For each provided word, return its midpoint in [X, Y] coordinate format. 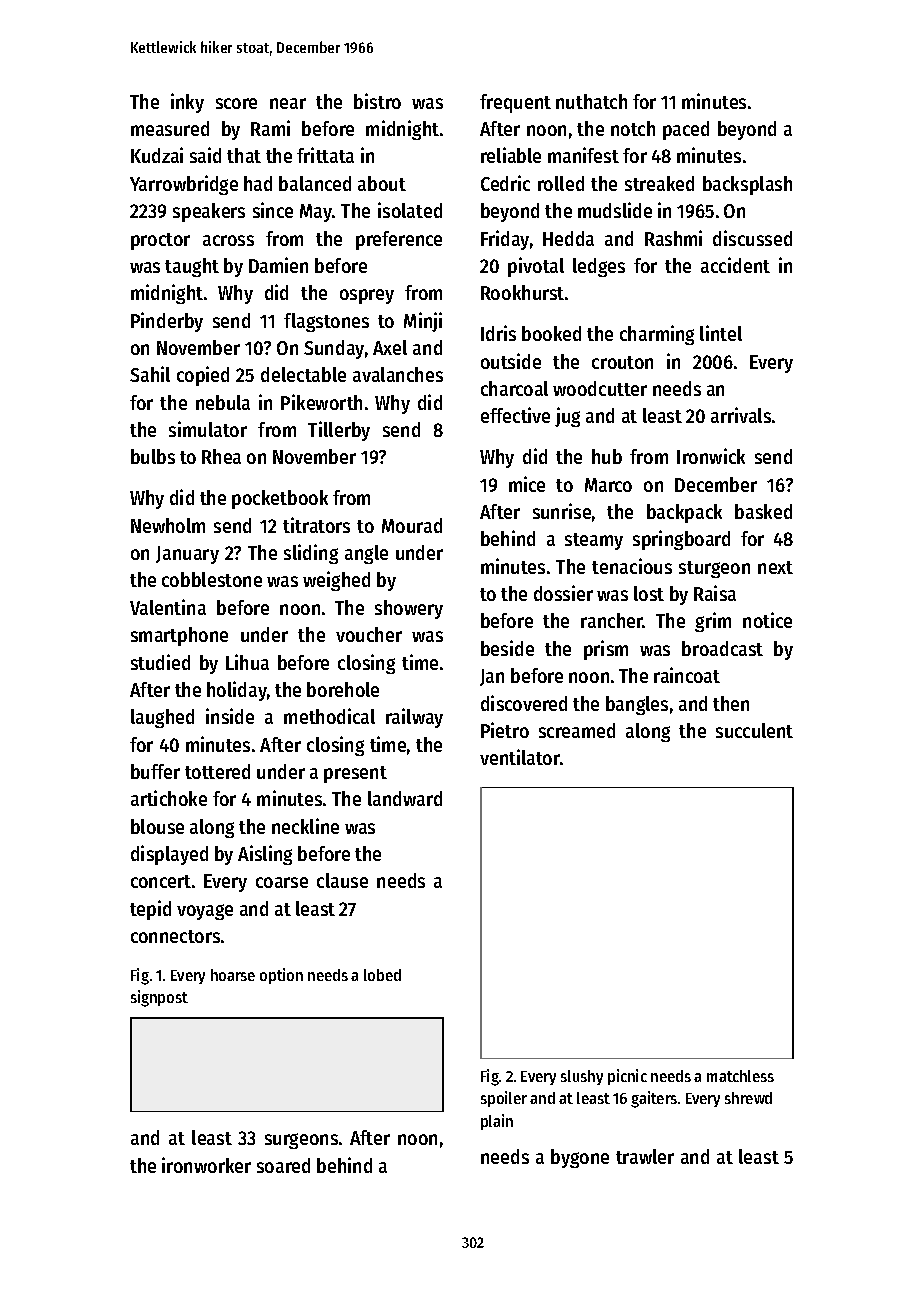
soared [283, 1165]
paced [686, 130]
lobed [382, 975]
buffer [155, 771]
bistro [377, 101]
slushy [582, 1077]
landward [405, 798]
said [205, 155]
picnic [627, 1077]
